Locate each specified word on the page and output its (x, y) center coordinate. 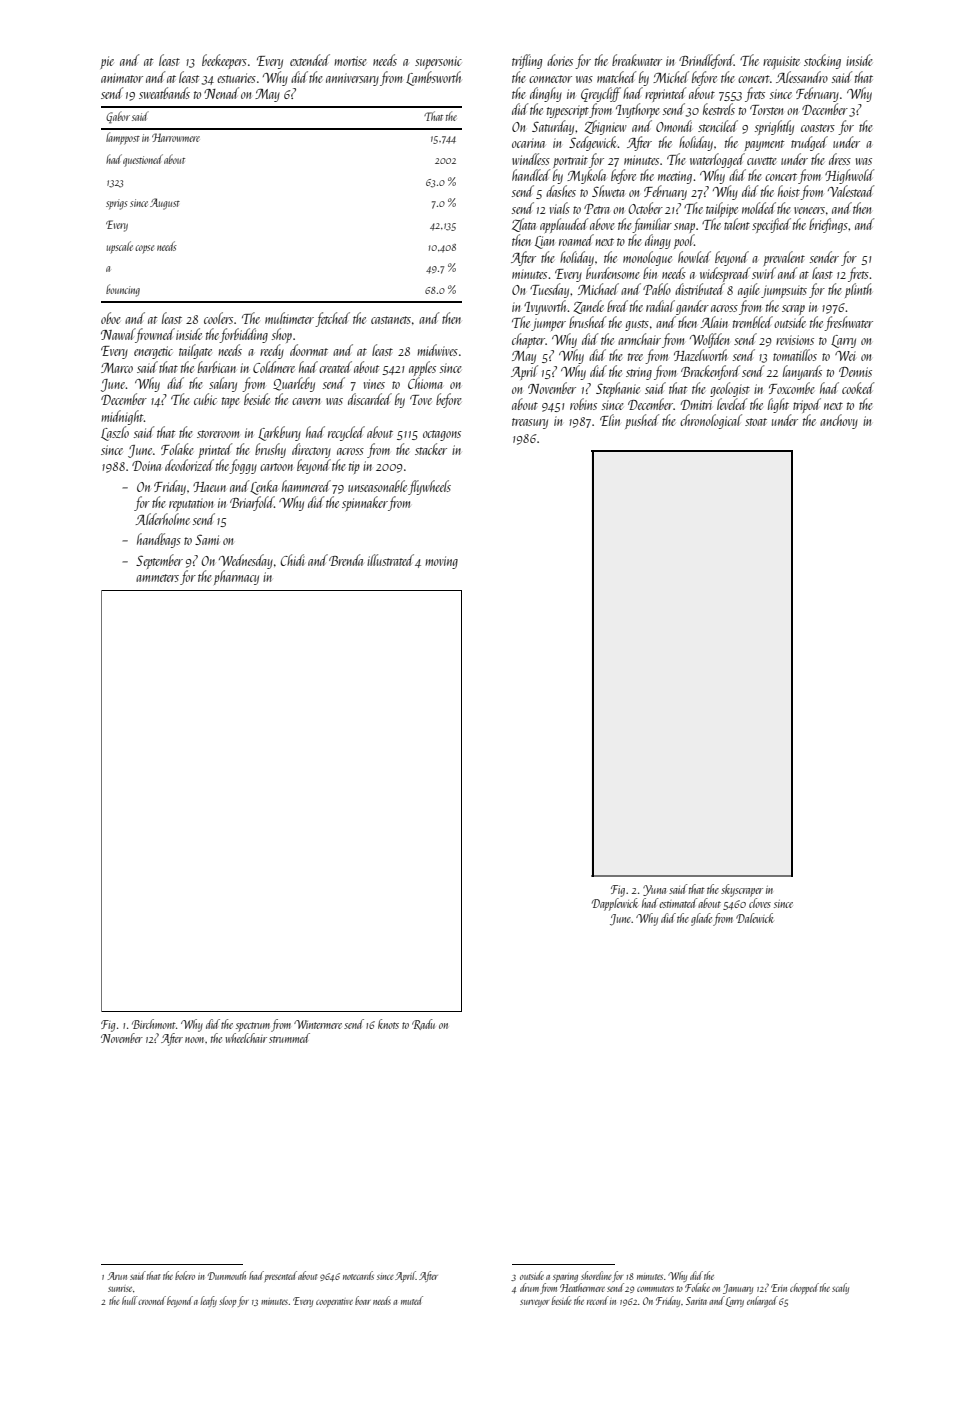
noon (194, 1040)
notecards (358, 1275)
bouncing (123, 290)
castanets (391, 320)
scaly (840, 1288)
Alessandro (802, 77)
